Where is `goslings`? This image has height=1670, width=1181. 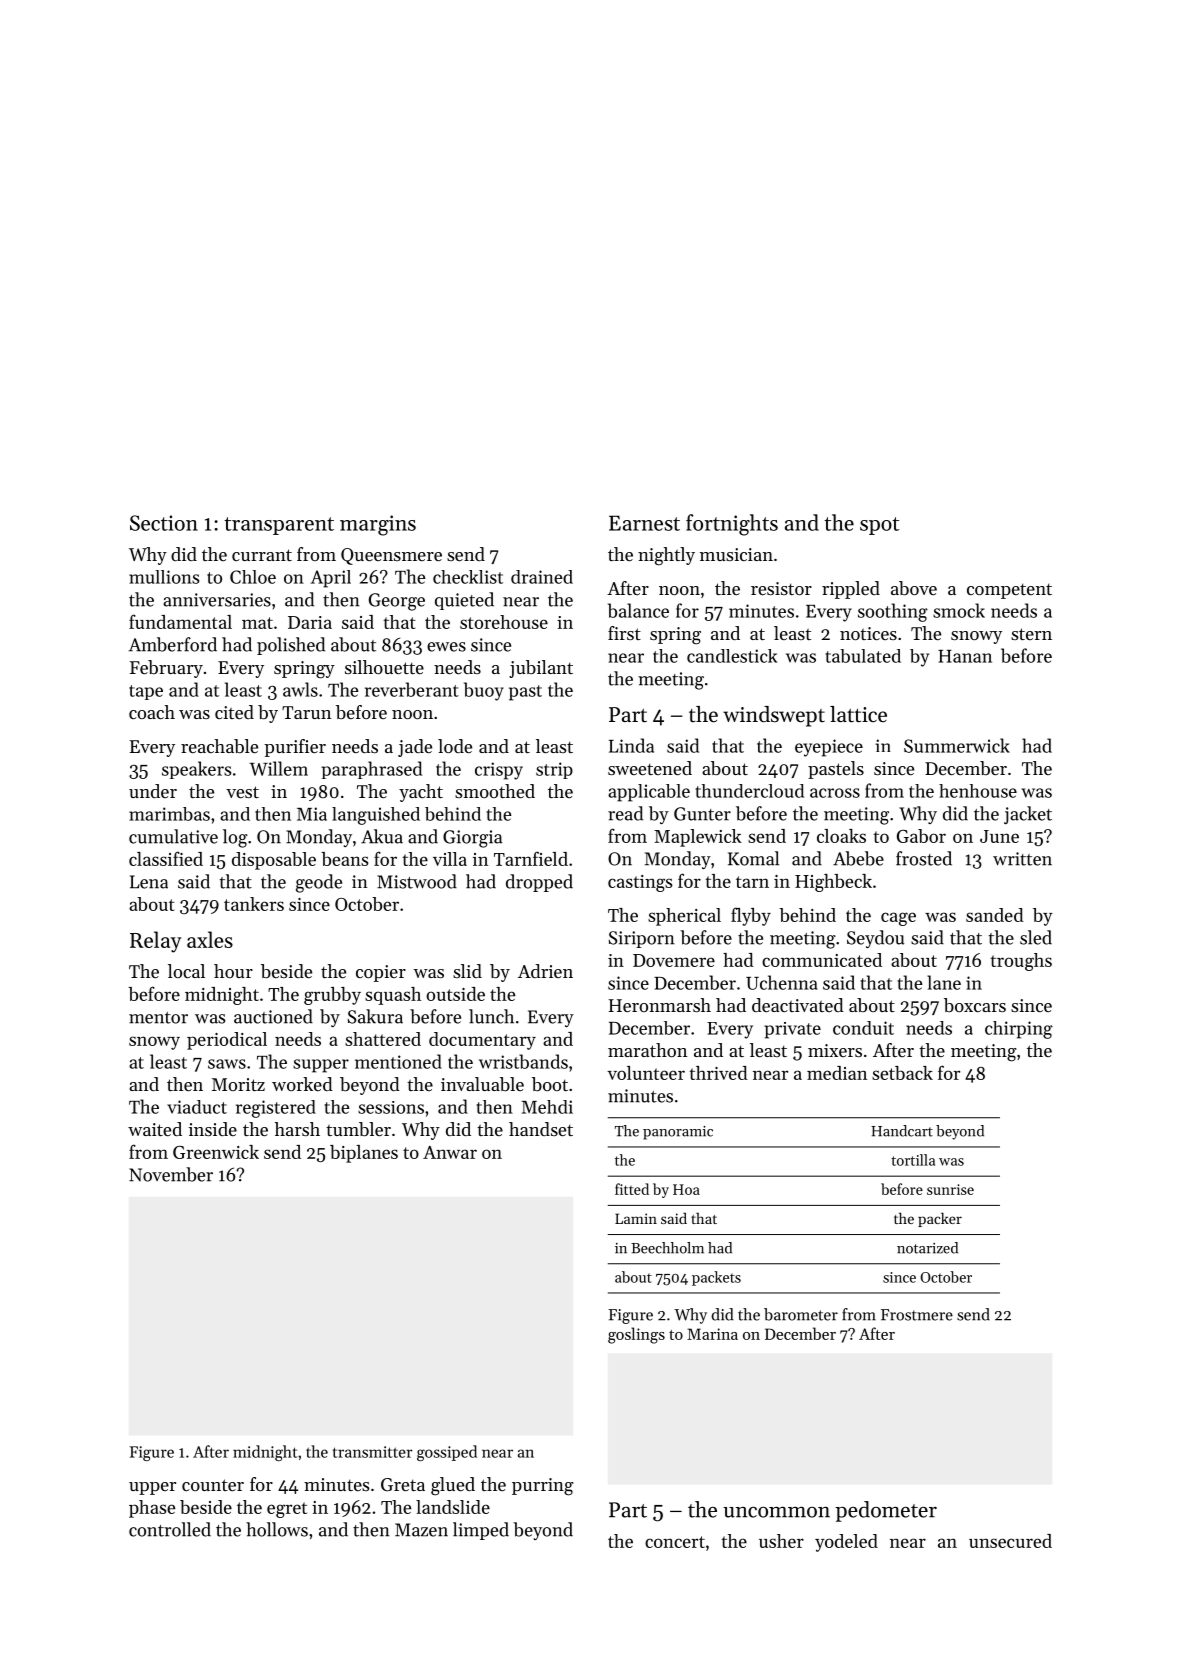 goslings is located at coordinates (636, 1335).
